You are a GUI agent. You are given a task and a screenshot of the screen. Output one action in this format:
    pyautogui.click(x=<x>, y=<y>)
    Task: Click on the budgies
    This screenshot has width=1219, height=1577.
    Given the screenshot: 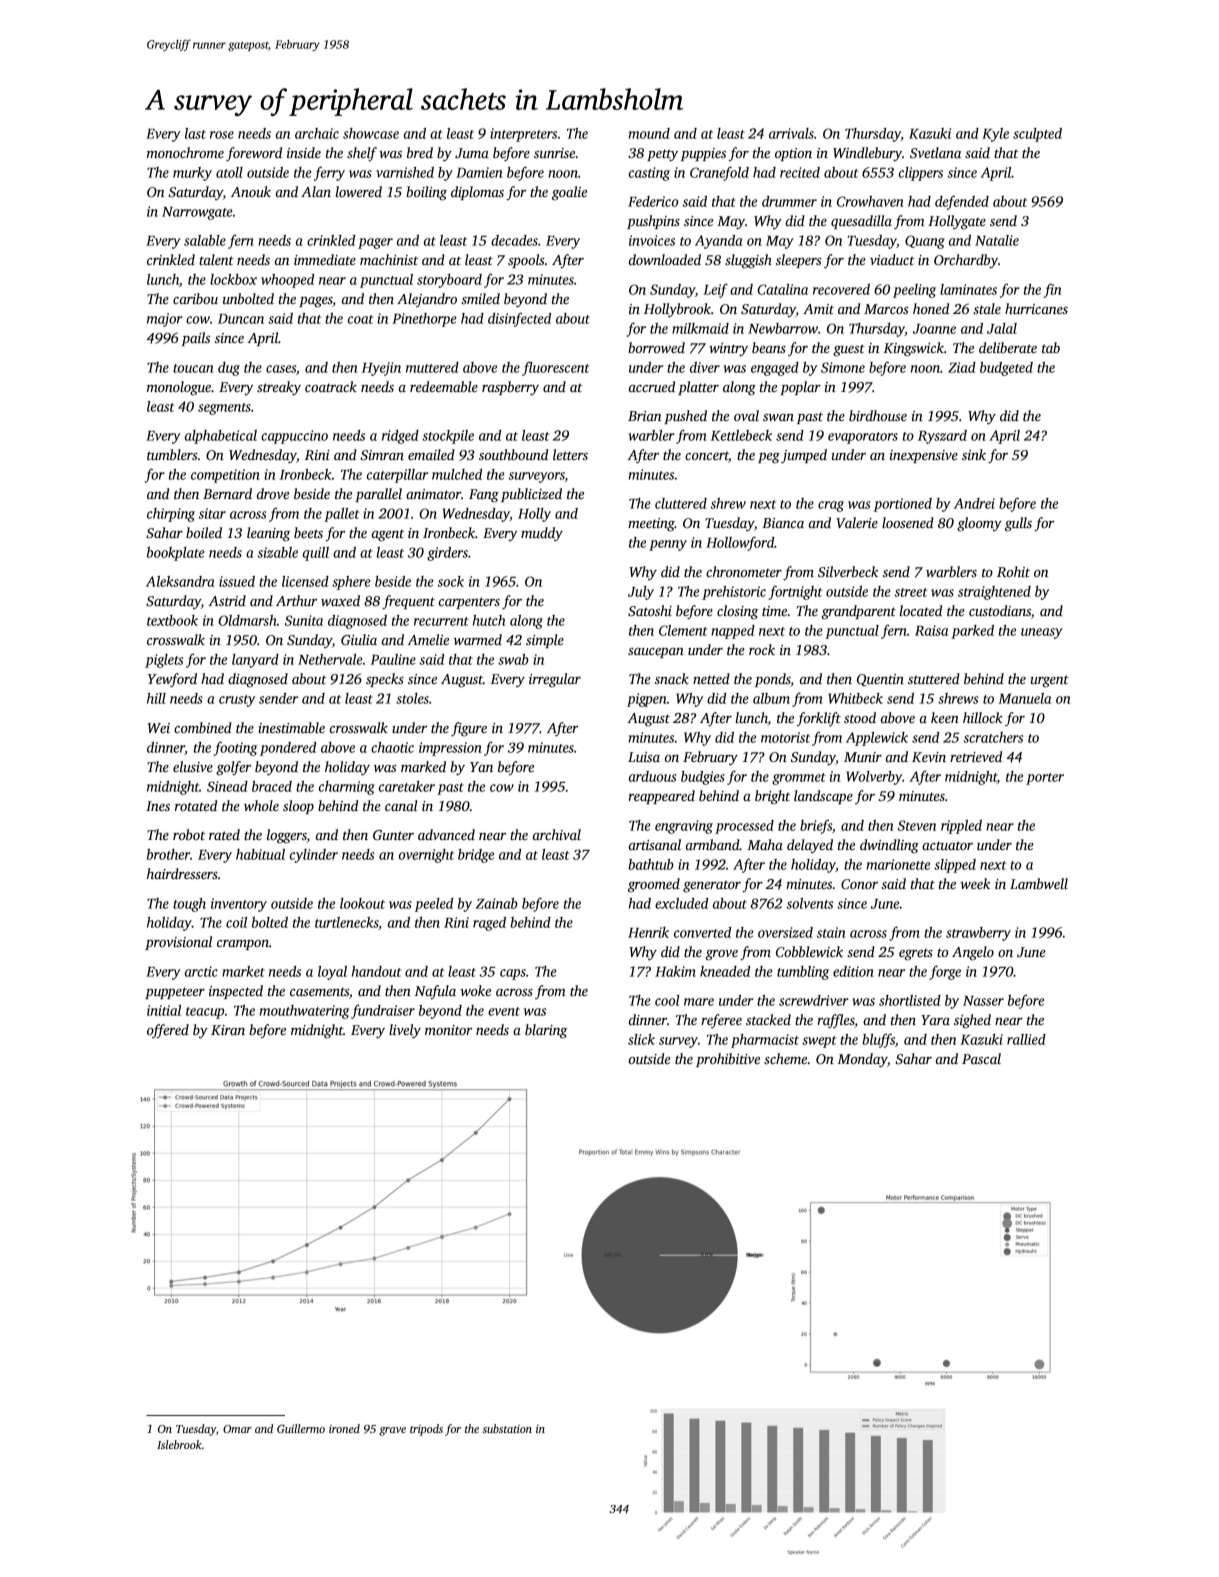 What is the action you would take?
    pyautogui.click(x=703, y=778)
